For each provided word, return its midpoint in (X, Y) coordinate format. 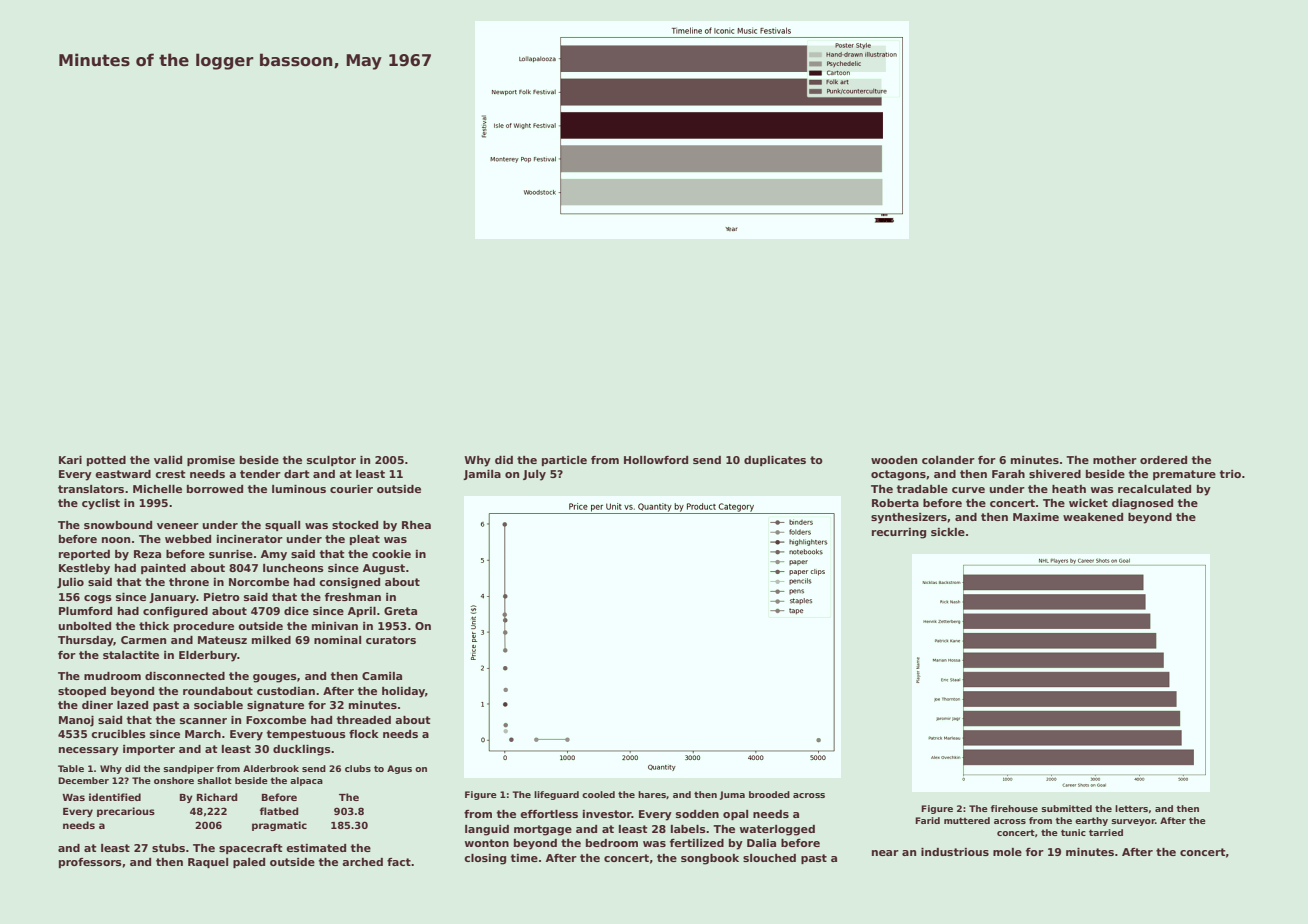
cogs (98, 599)
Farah (1008, 474)
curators (391, 640)
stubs (168, 848)
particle (564, 461)
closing (485, 859)
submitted (1066, 808)
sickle (948, 532)
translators (91, 489)
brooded (769, 794)
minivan (335, 626)
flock (364, 734)
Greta (400, 611)
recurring (899, 533)
